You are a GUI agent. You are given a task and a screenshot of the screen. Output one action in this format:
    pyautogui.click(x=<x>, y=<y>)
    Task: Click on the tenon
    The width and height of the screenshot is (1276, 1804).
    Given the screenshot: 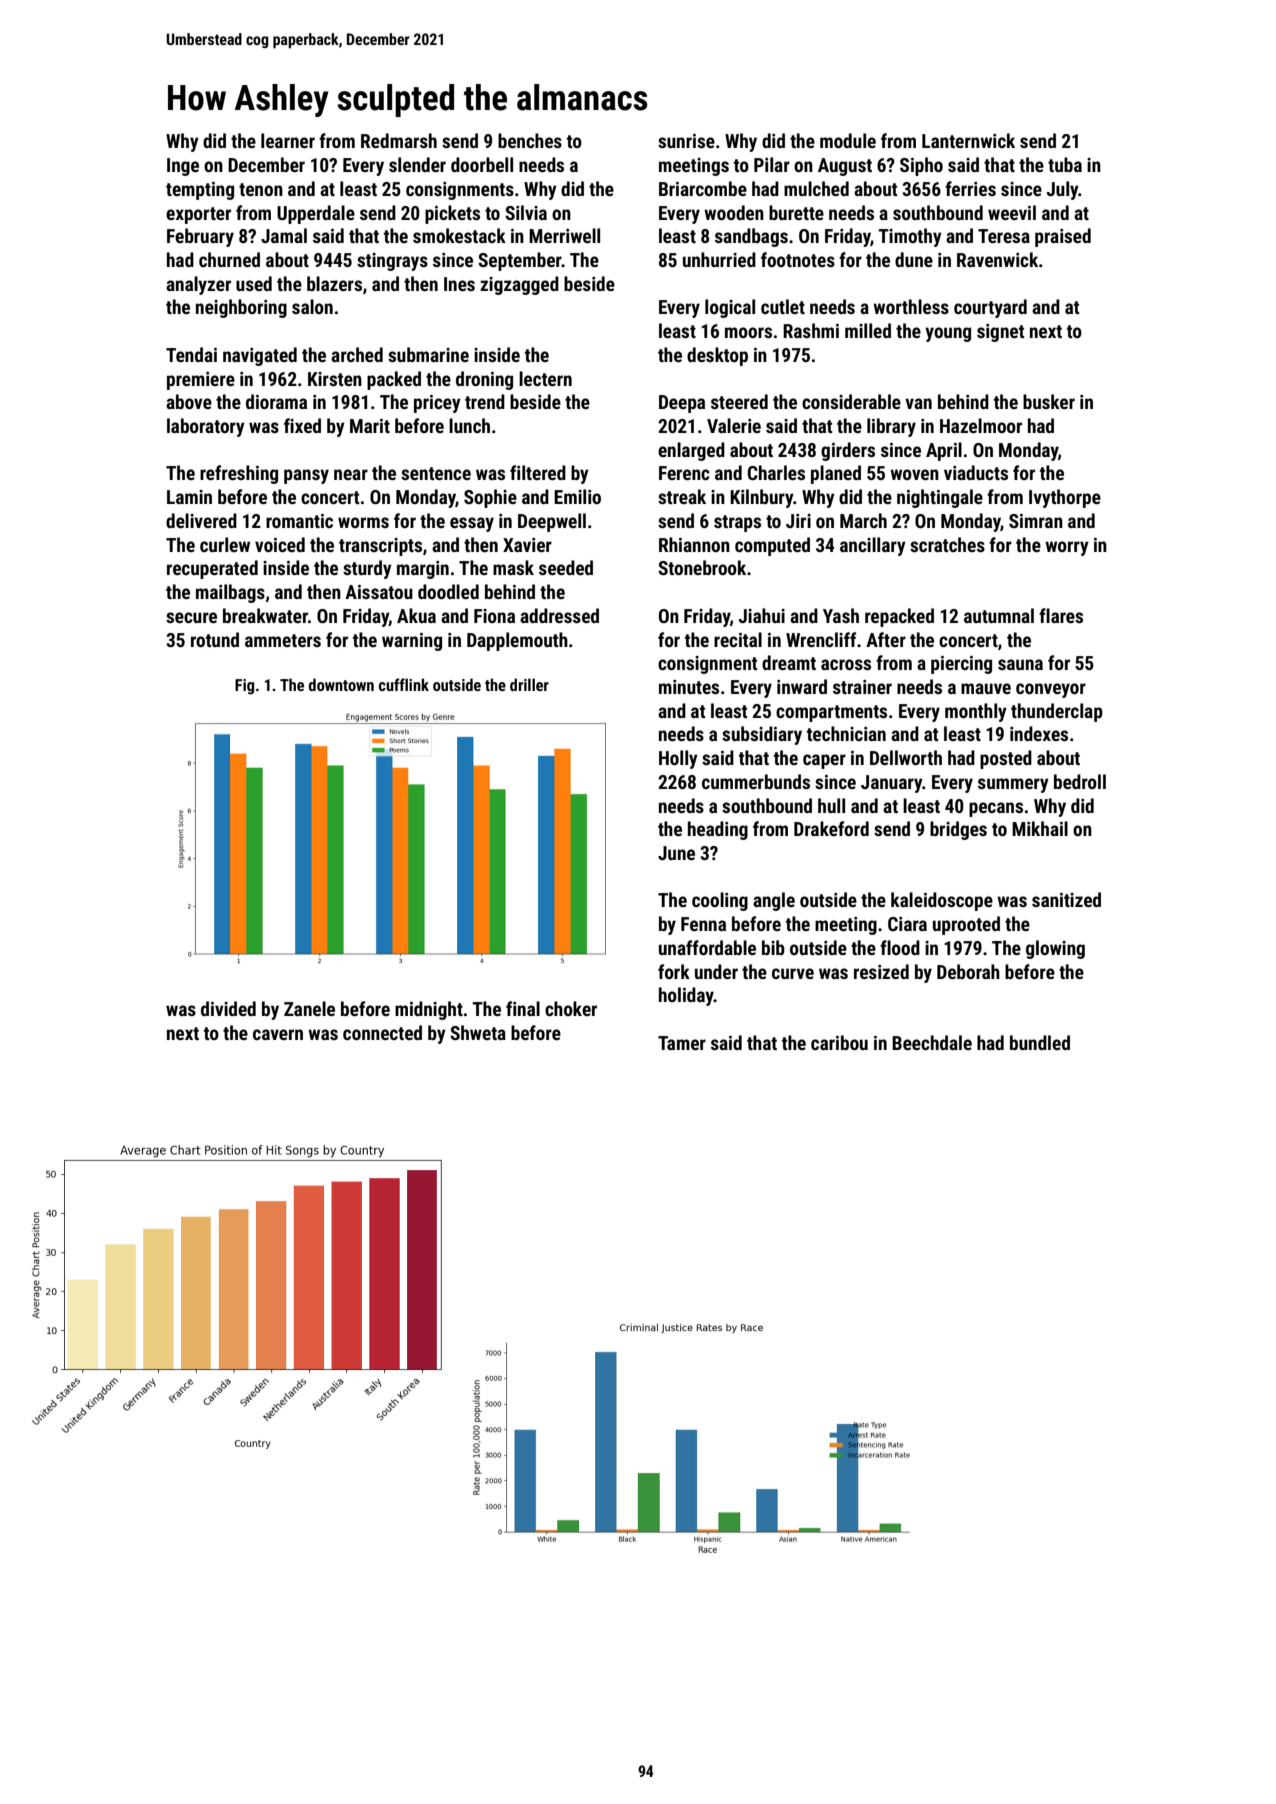 What is the action you would take?
    pyautogui.click(x=261, y=189)
